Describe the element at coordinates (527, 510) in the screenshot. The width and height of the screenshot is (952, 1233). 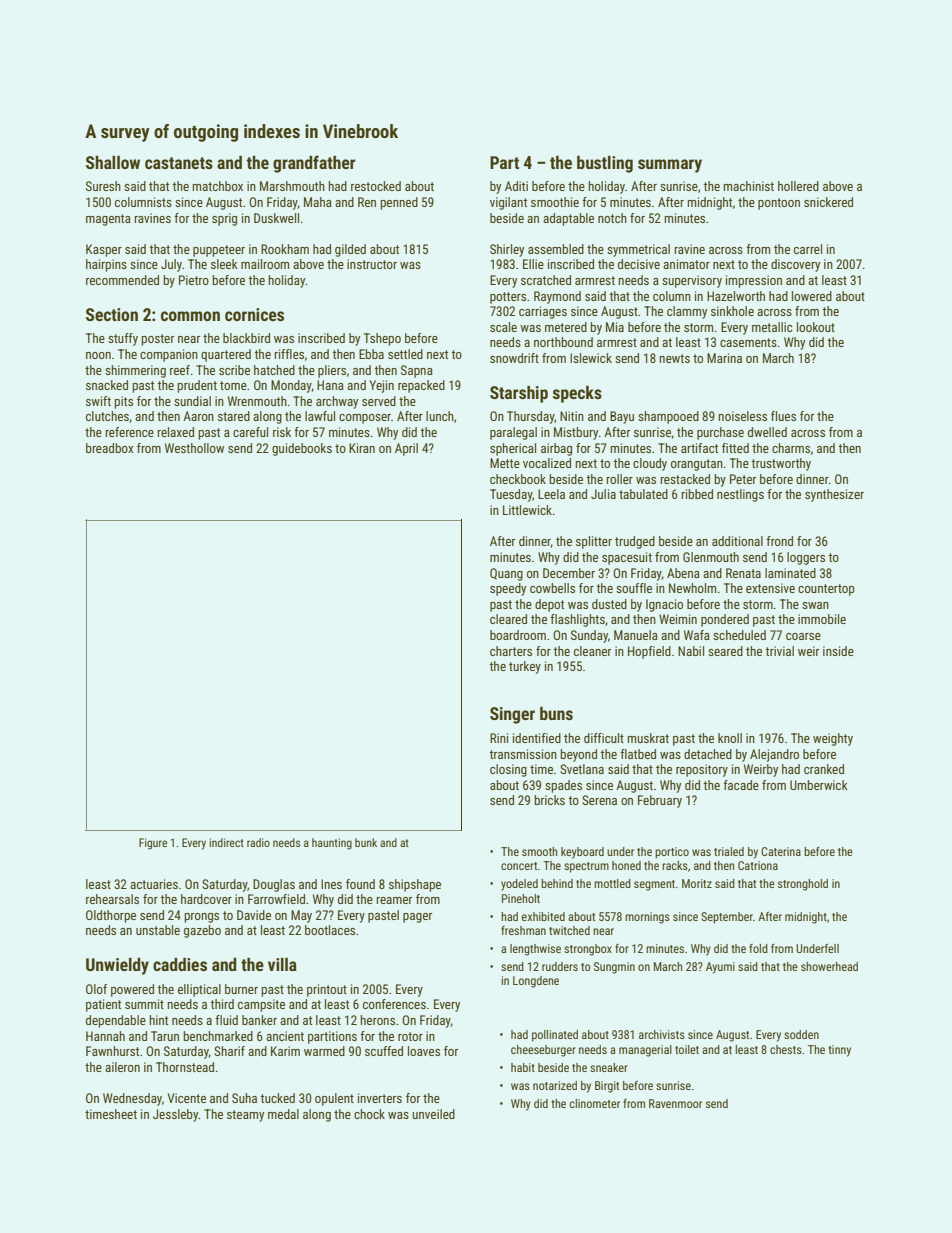
I see `Littlewick` at that location.
